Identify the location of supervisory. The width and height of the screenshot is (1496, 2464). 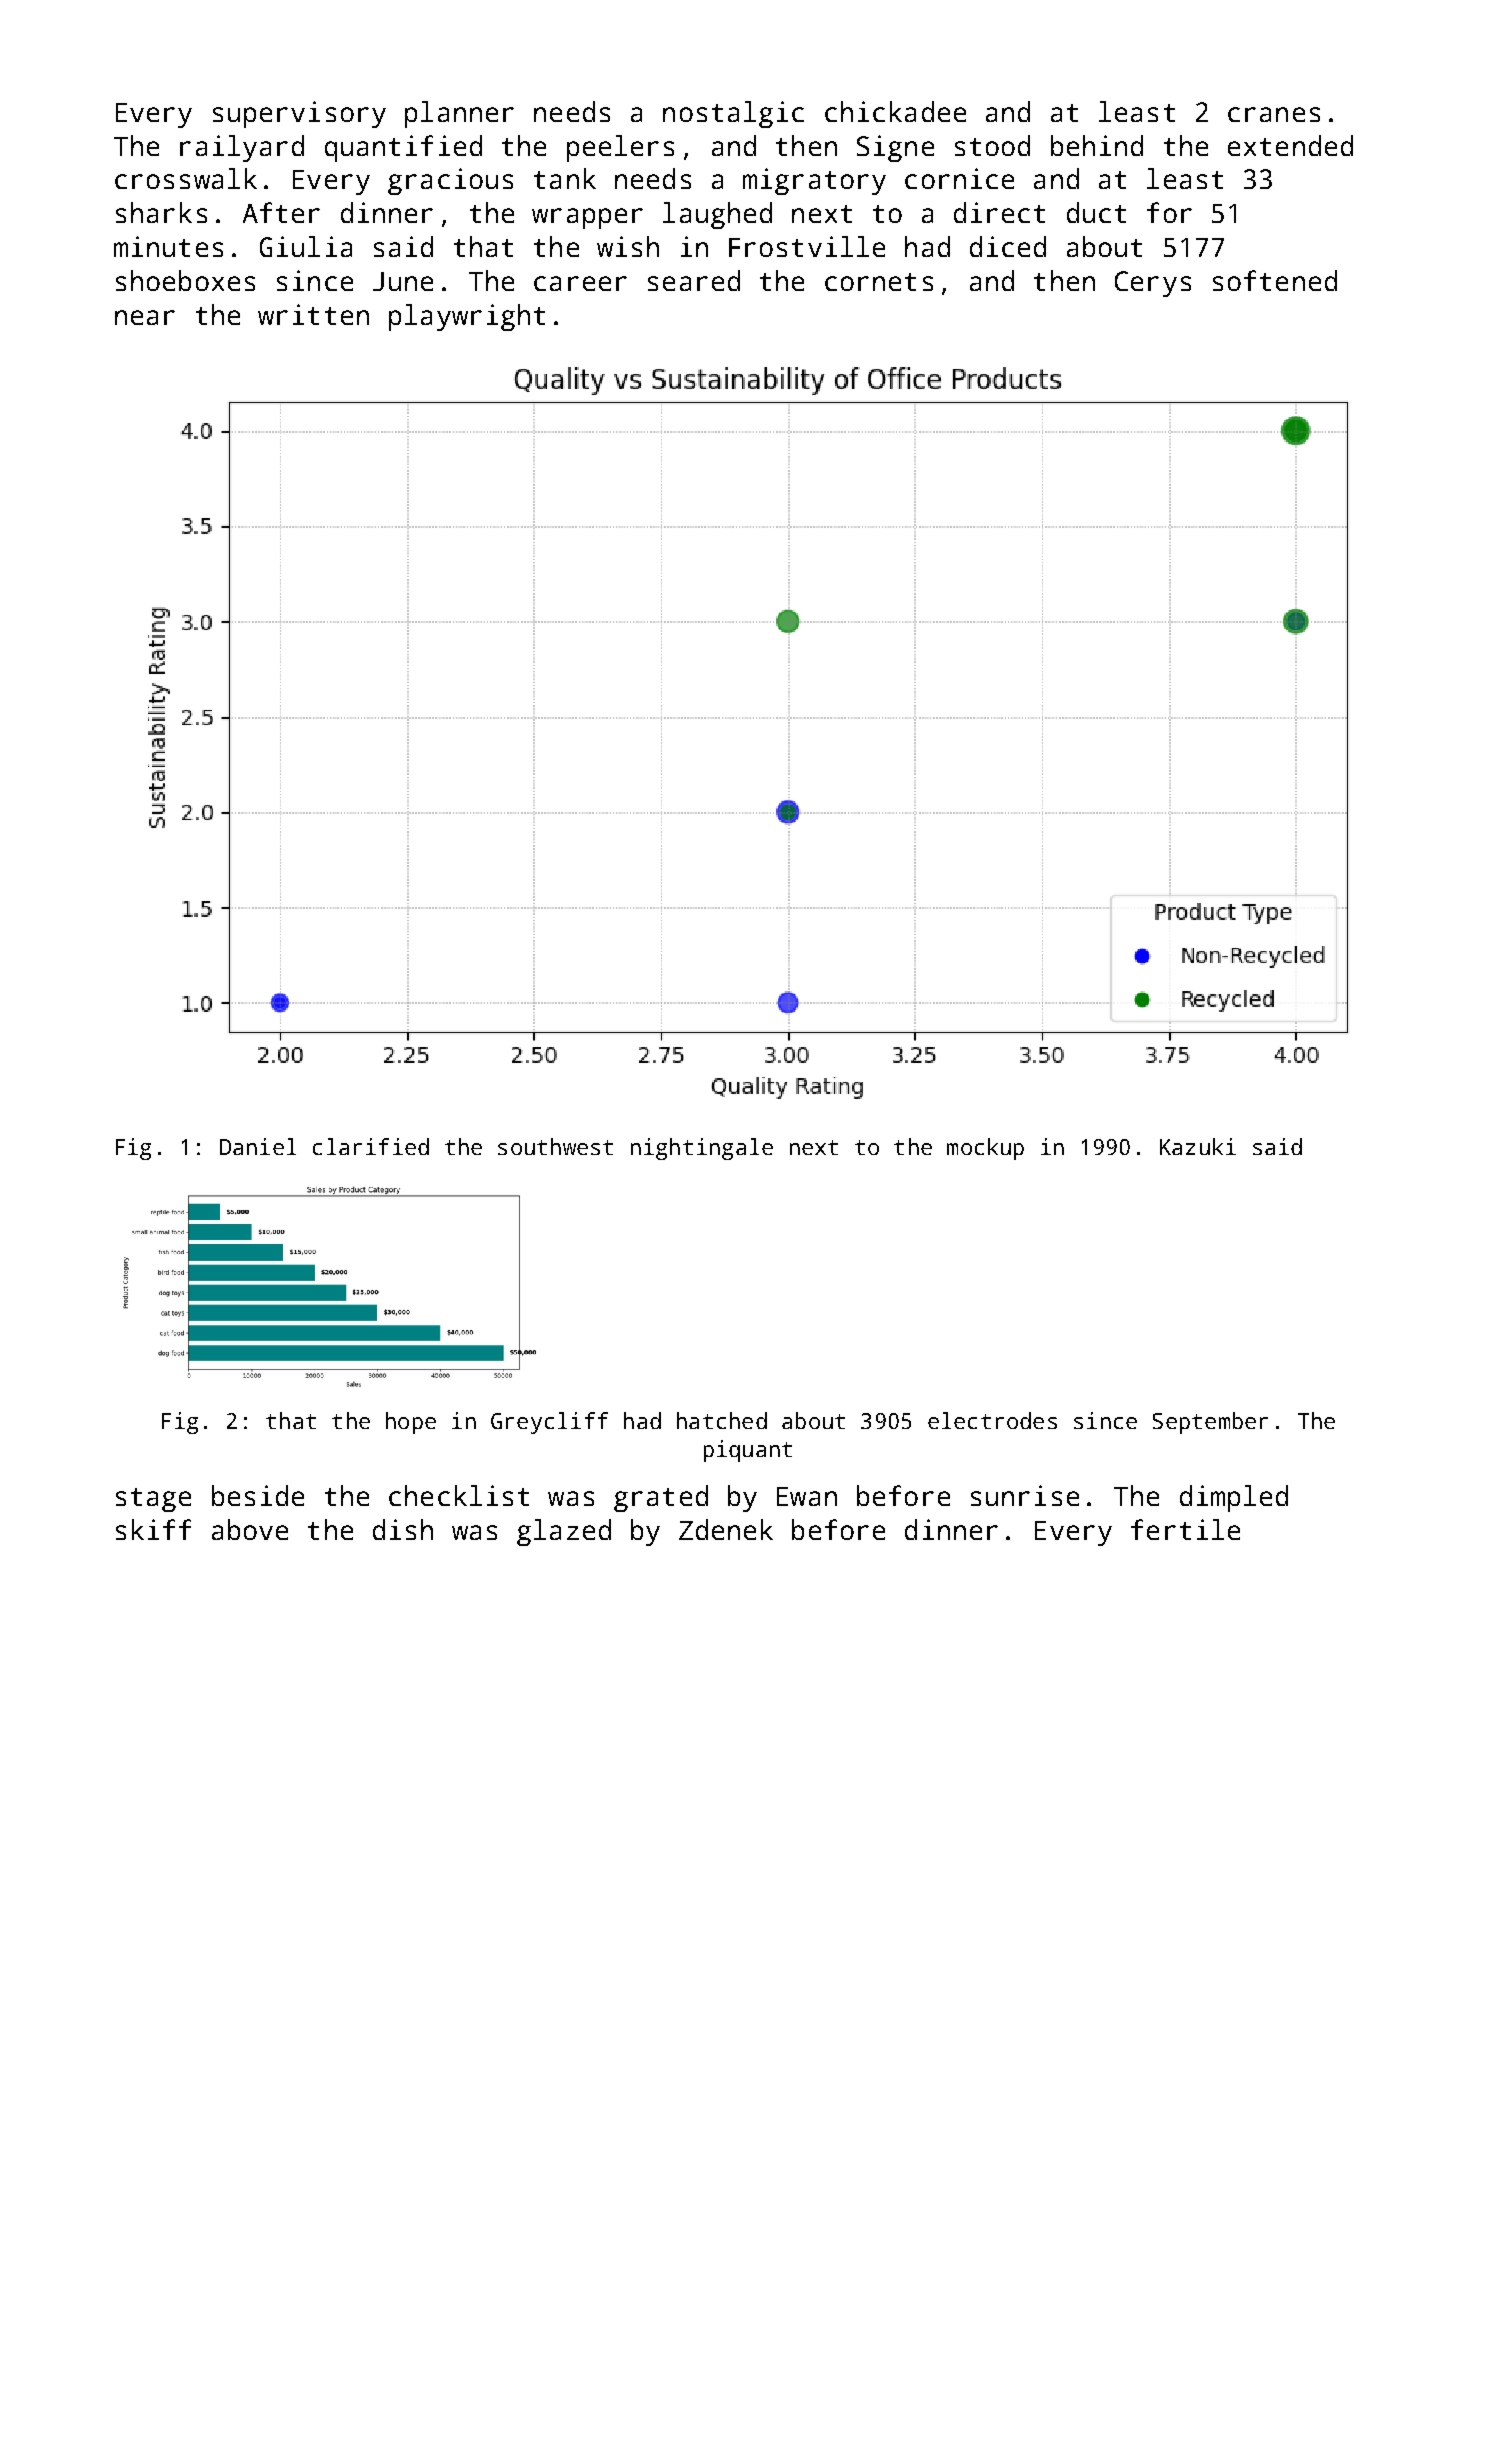
(299, 114).
